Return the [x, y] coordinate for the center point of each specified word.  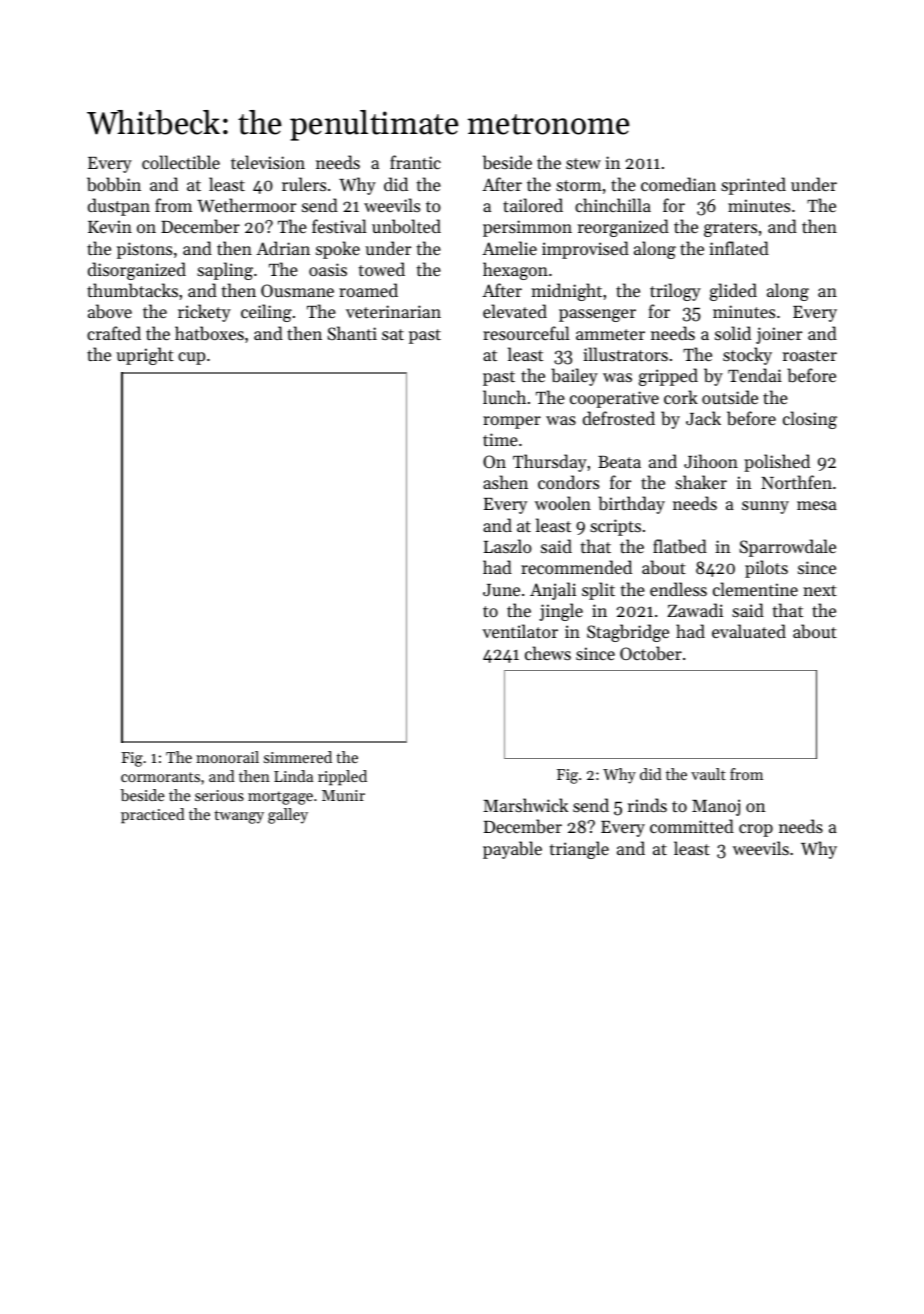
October [651, 653]
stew [583, 163]
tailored [533, 205]
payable [512, 850]
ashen [505, 482]
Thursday [550, 463]
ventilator [520, 631]
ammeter [610, 334]
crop [756, 830]
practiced [153, 816]
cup [191, 358]
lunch [504, 397]
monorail [227, 757]
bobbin [114, 184]
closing [810, 420]
